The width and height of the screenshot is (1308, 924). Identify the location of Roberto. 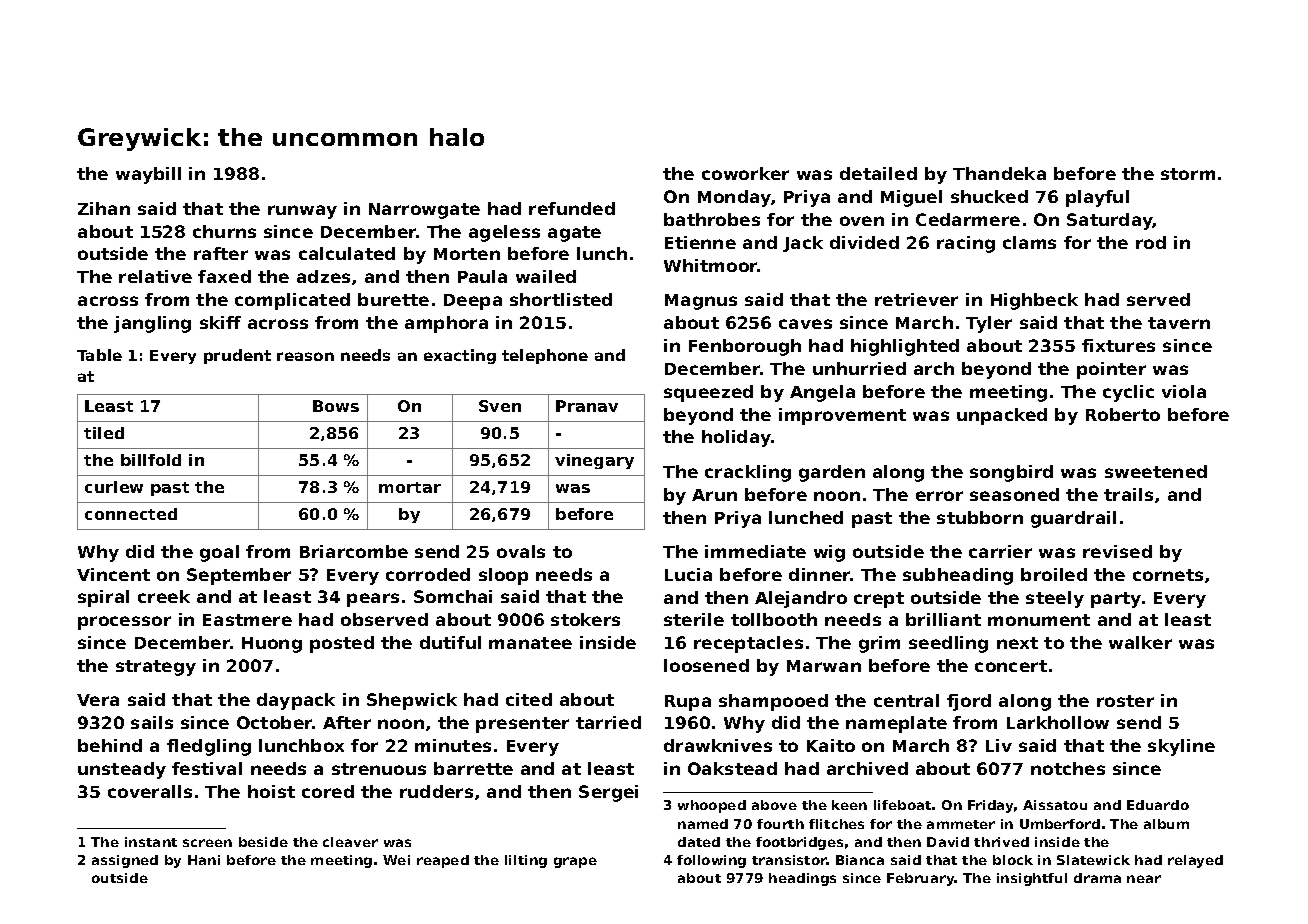
(1123, 414).
